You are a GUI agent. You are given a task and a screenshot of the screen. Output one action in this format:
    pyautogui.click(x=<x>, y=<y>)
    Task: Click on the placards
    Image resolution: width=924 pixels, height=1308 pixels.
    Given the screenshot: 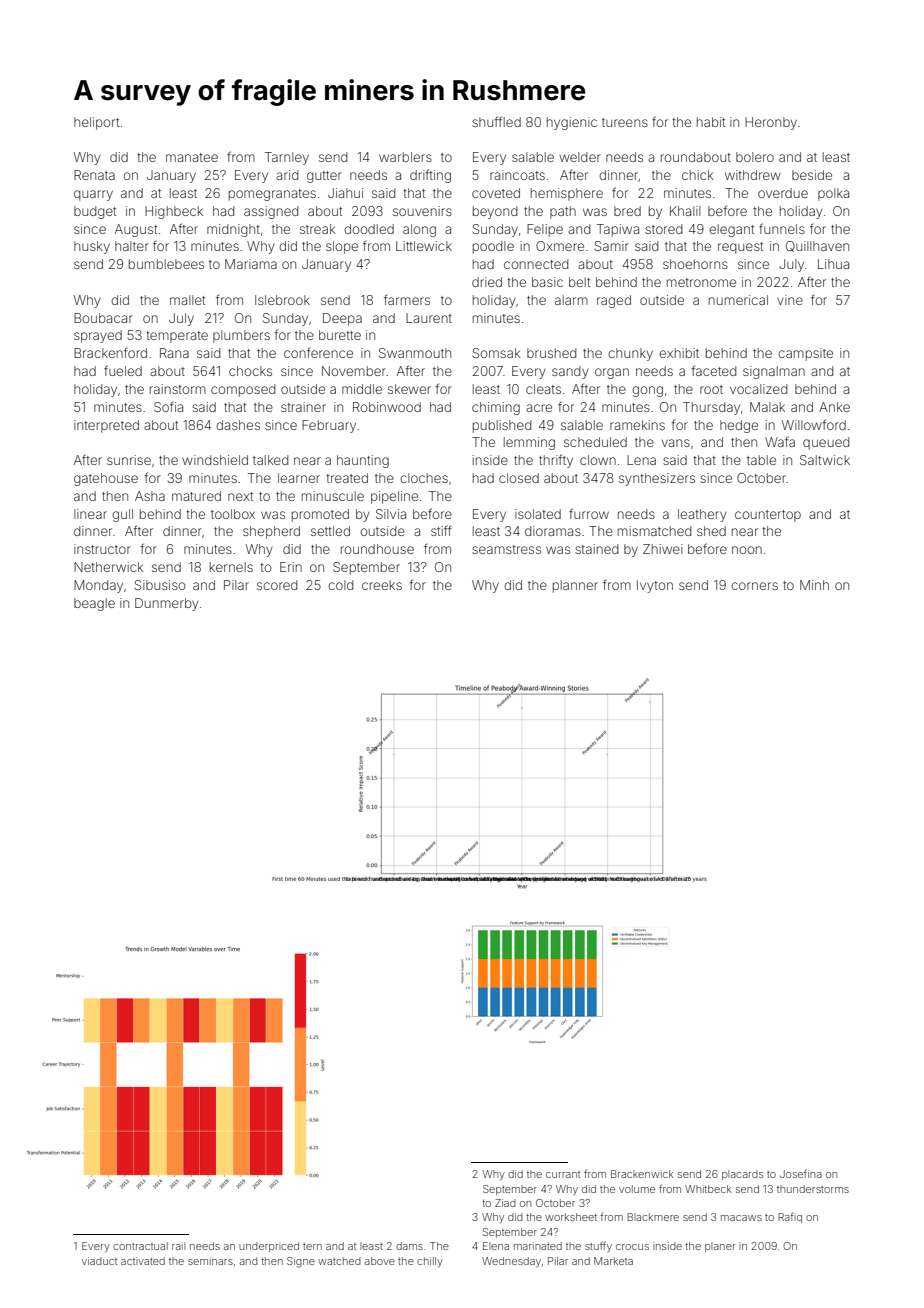 What is the action you would take?
    pyautogui.click(x=743, y=1175)
